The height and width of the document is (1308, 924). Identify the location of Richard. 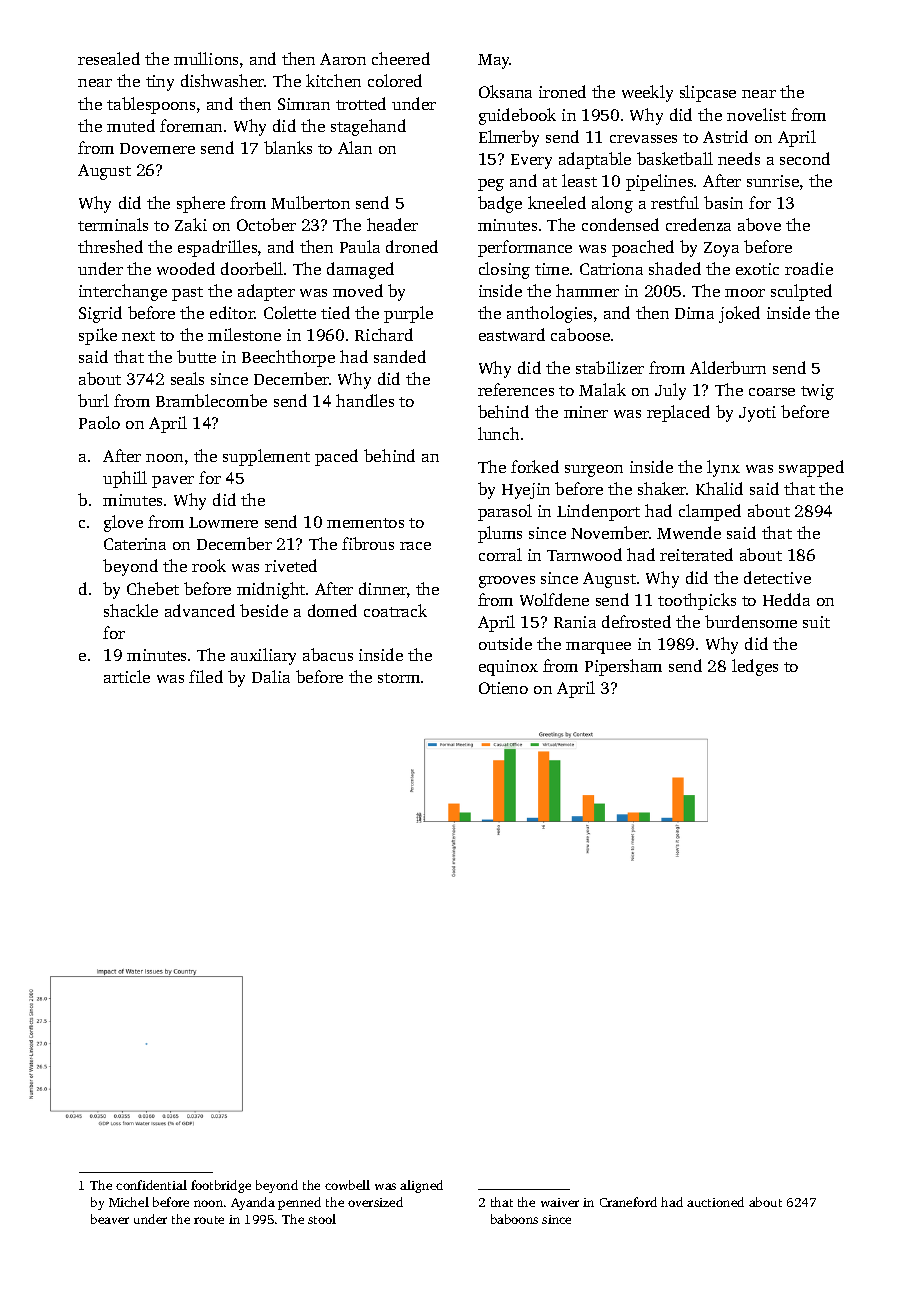
(384, 334).
